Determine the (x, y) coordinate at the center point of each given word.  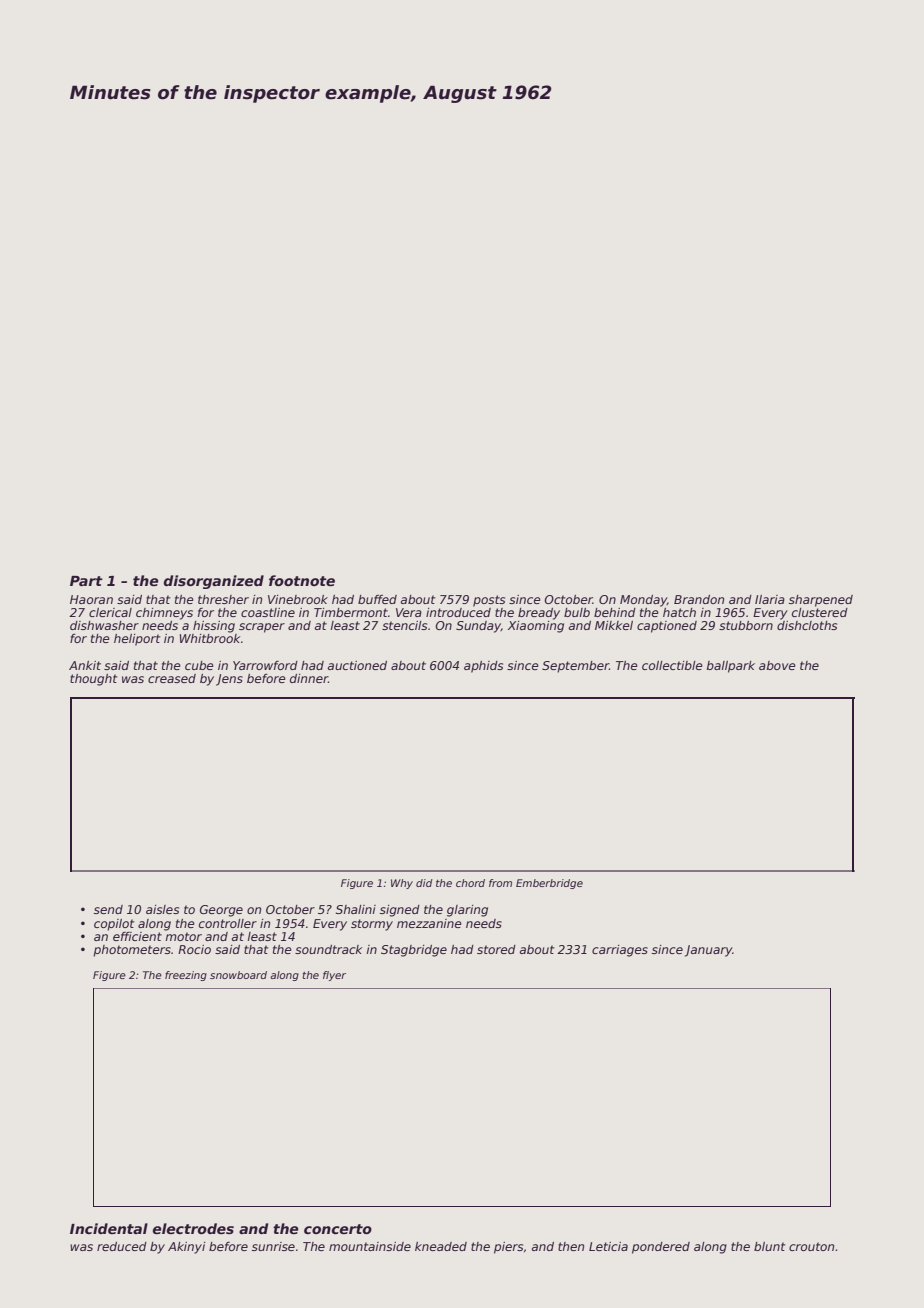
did (424, 883)
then (571, 1246)
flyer (334, 976)
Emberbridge (549, 884)
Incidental (109, 1228)
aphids (483, 667)
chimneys (164, 614)
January (708, 951)
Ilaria (770, 599)
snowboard (238, 975)
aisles (162, 909)
